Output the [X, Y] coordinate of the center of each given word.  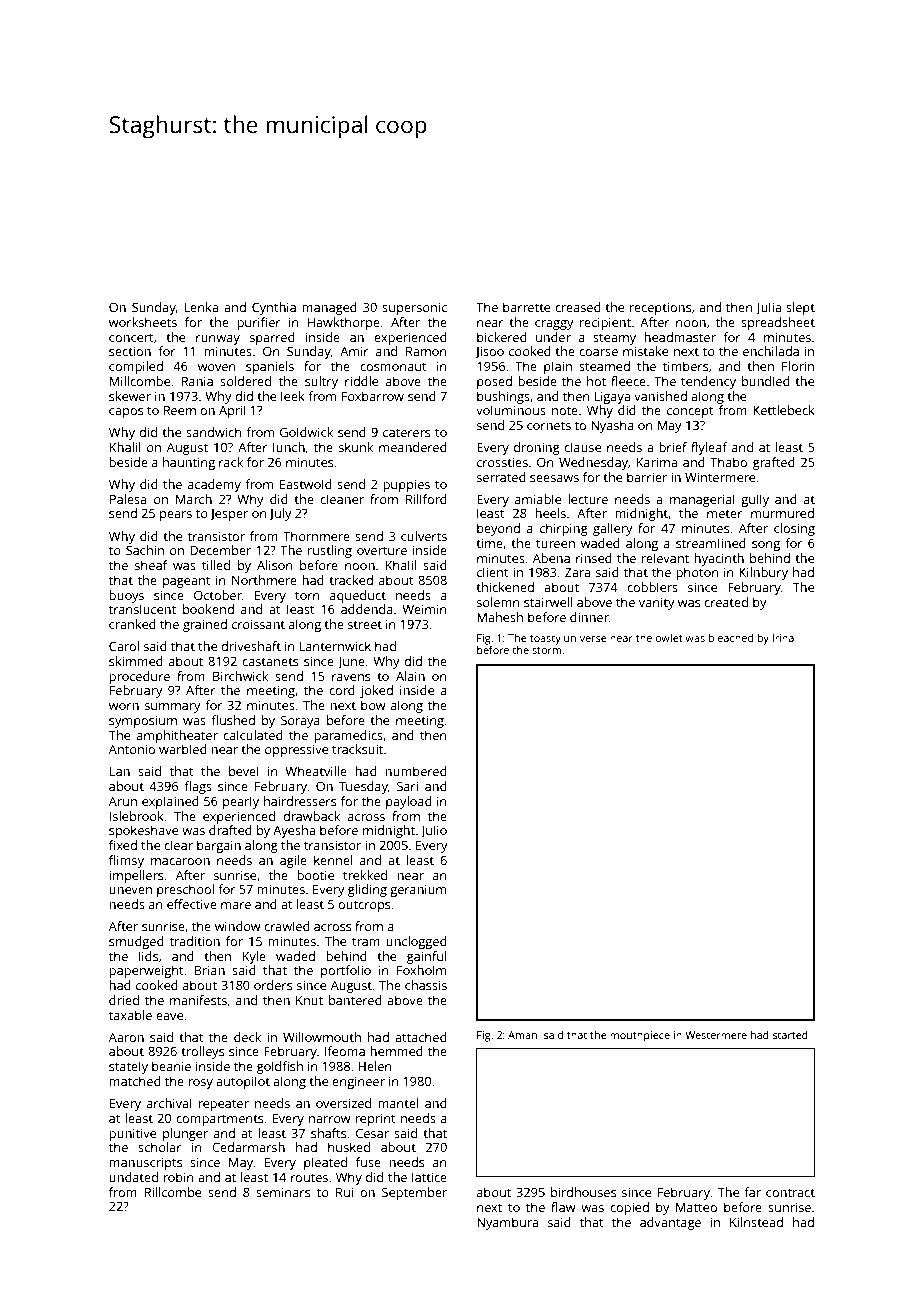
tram [366, 942]
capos [126, 413]
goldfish [280, 1067]
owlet [669, 637]
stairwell [548, 602]
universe [585, 638]
